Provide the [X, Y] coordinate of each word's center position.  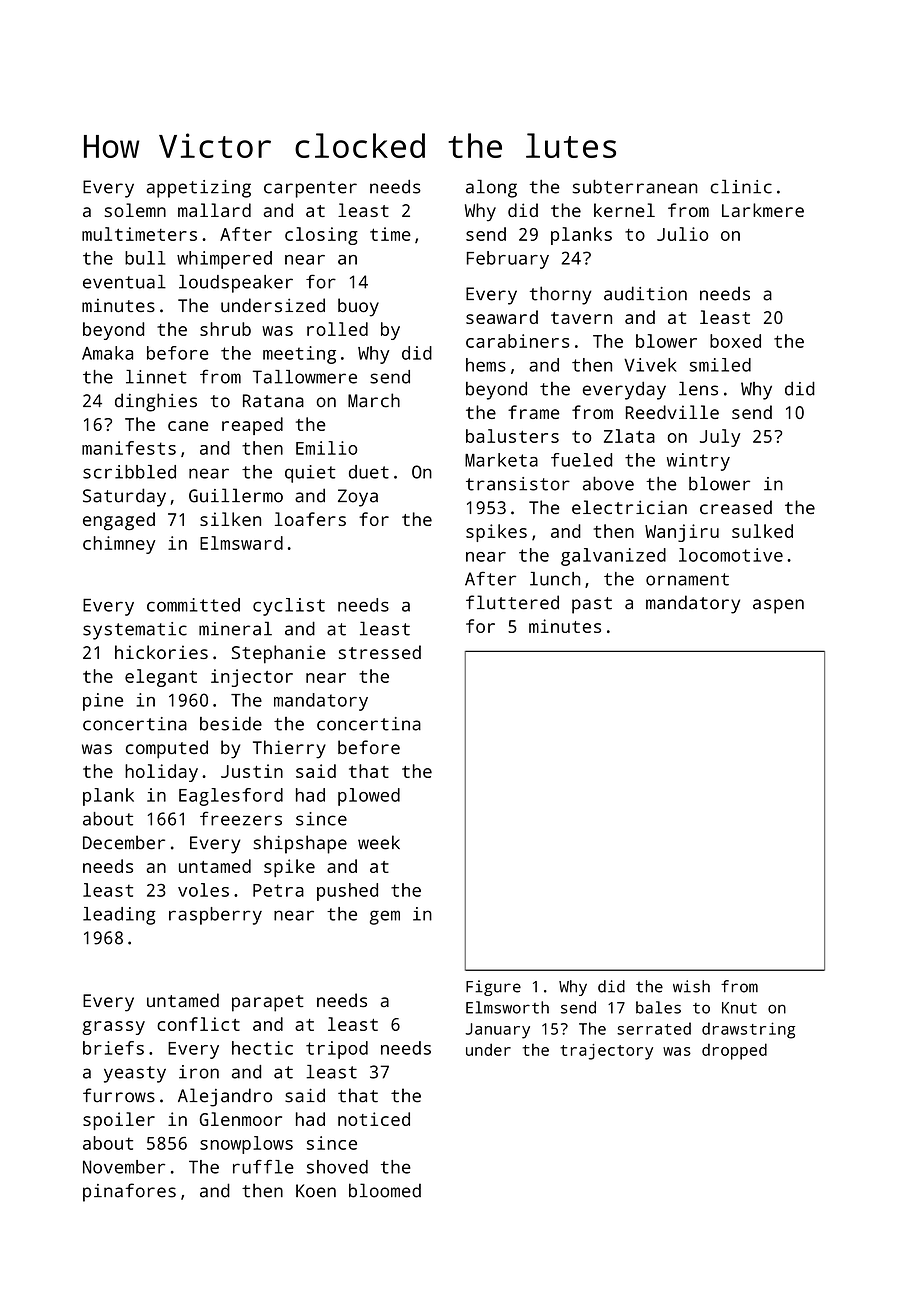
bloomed [385, 1190]
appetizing [198, 189]
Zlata [629, 436]
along [491, 188]
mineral [235, 628]
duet [369, 472]
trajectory [606, 1052]
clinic [741, 186]
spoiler [119, 1121]
